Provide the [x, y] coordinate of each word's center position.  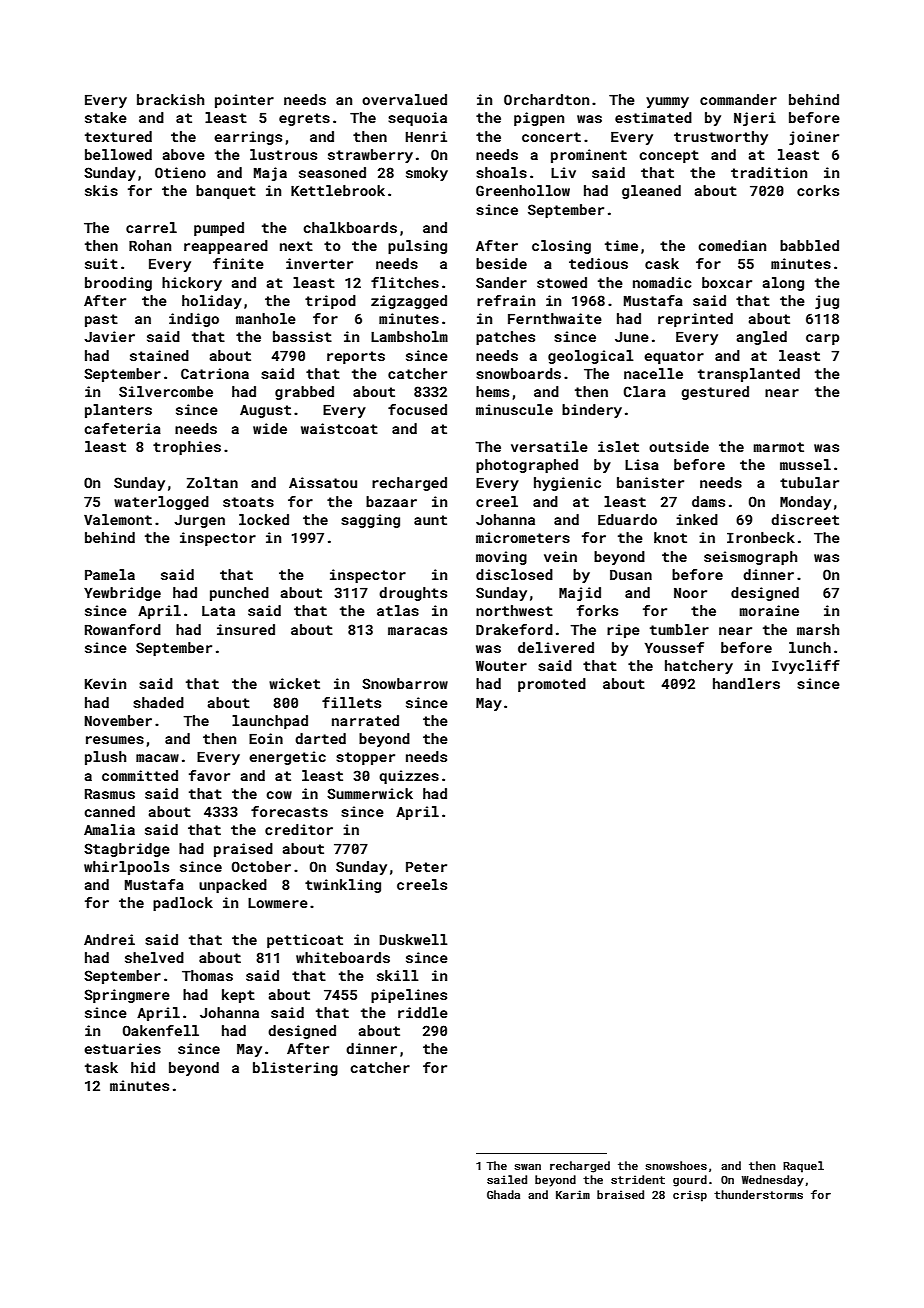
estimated [653, 117]
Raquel [803, 1167]
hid [143, 1067]
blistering [295, 1069]
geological [590, 357]
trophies [187, 448]
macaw [157, 758]
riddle [423, 1012]
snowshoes [676, 1165]
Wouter [501, 666]
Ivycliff [806, 667]
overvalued [404, 99]
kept [238, 996]
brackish [170, 99]
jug [827, 302]
